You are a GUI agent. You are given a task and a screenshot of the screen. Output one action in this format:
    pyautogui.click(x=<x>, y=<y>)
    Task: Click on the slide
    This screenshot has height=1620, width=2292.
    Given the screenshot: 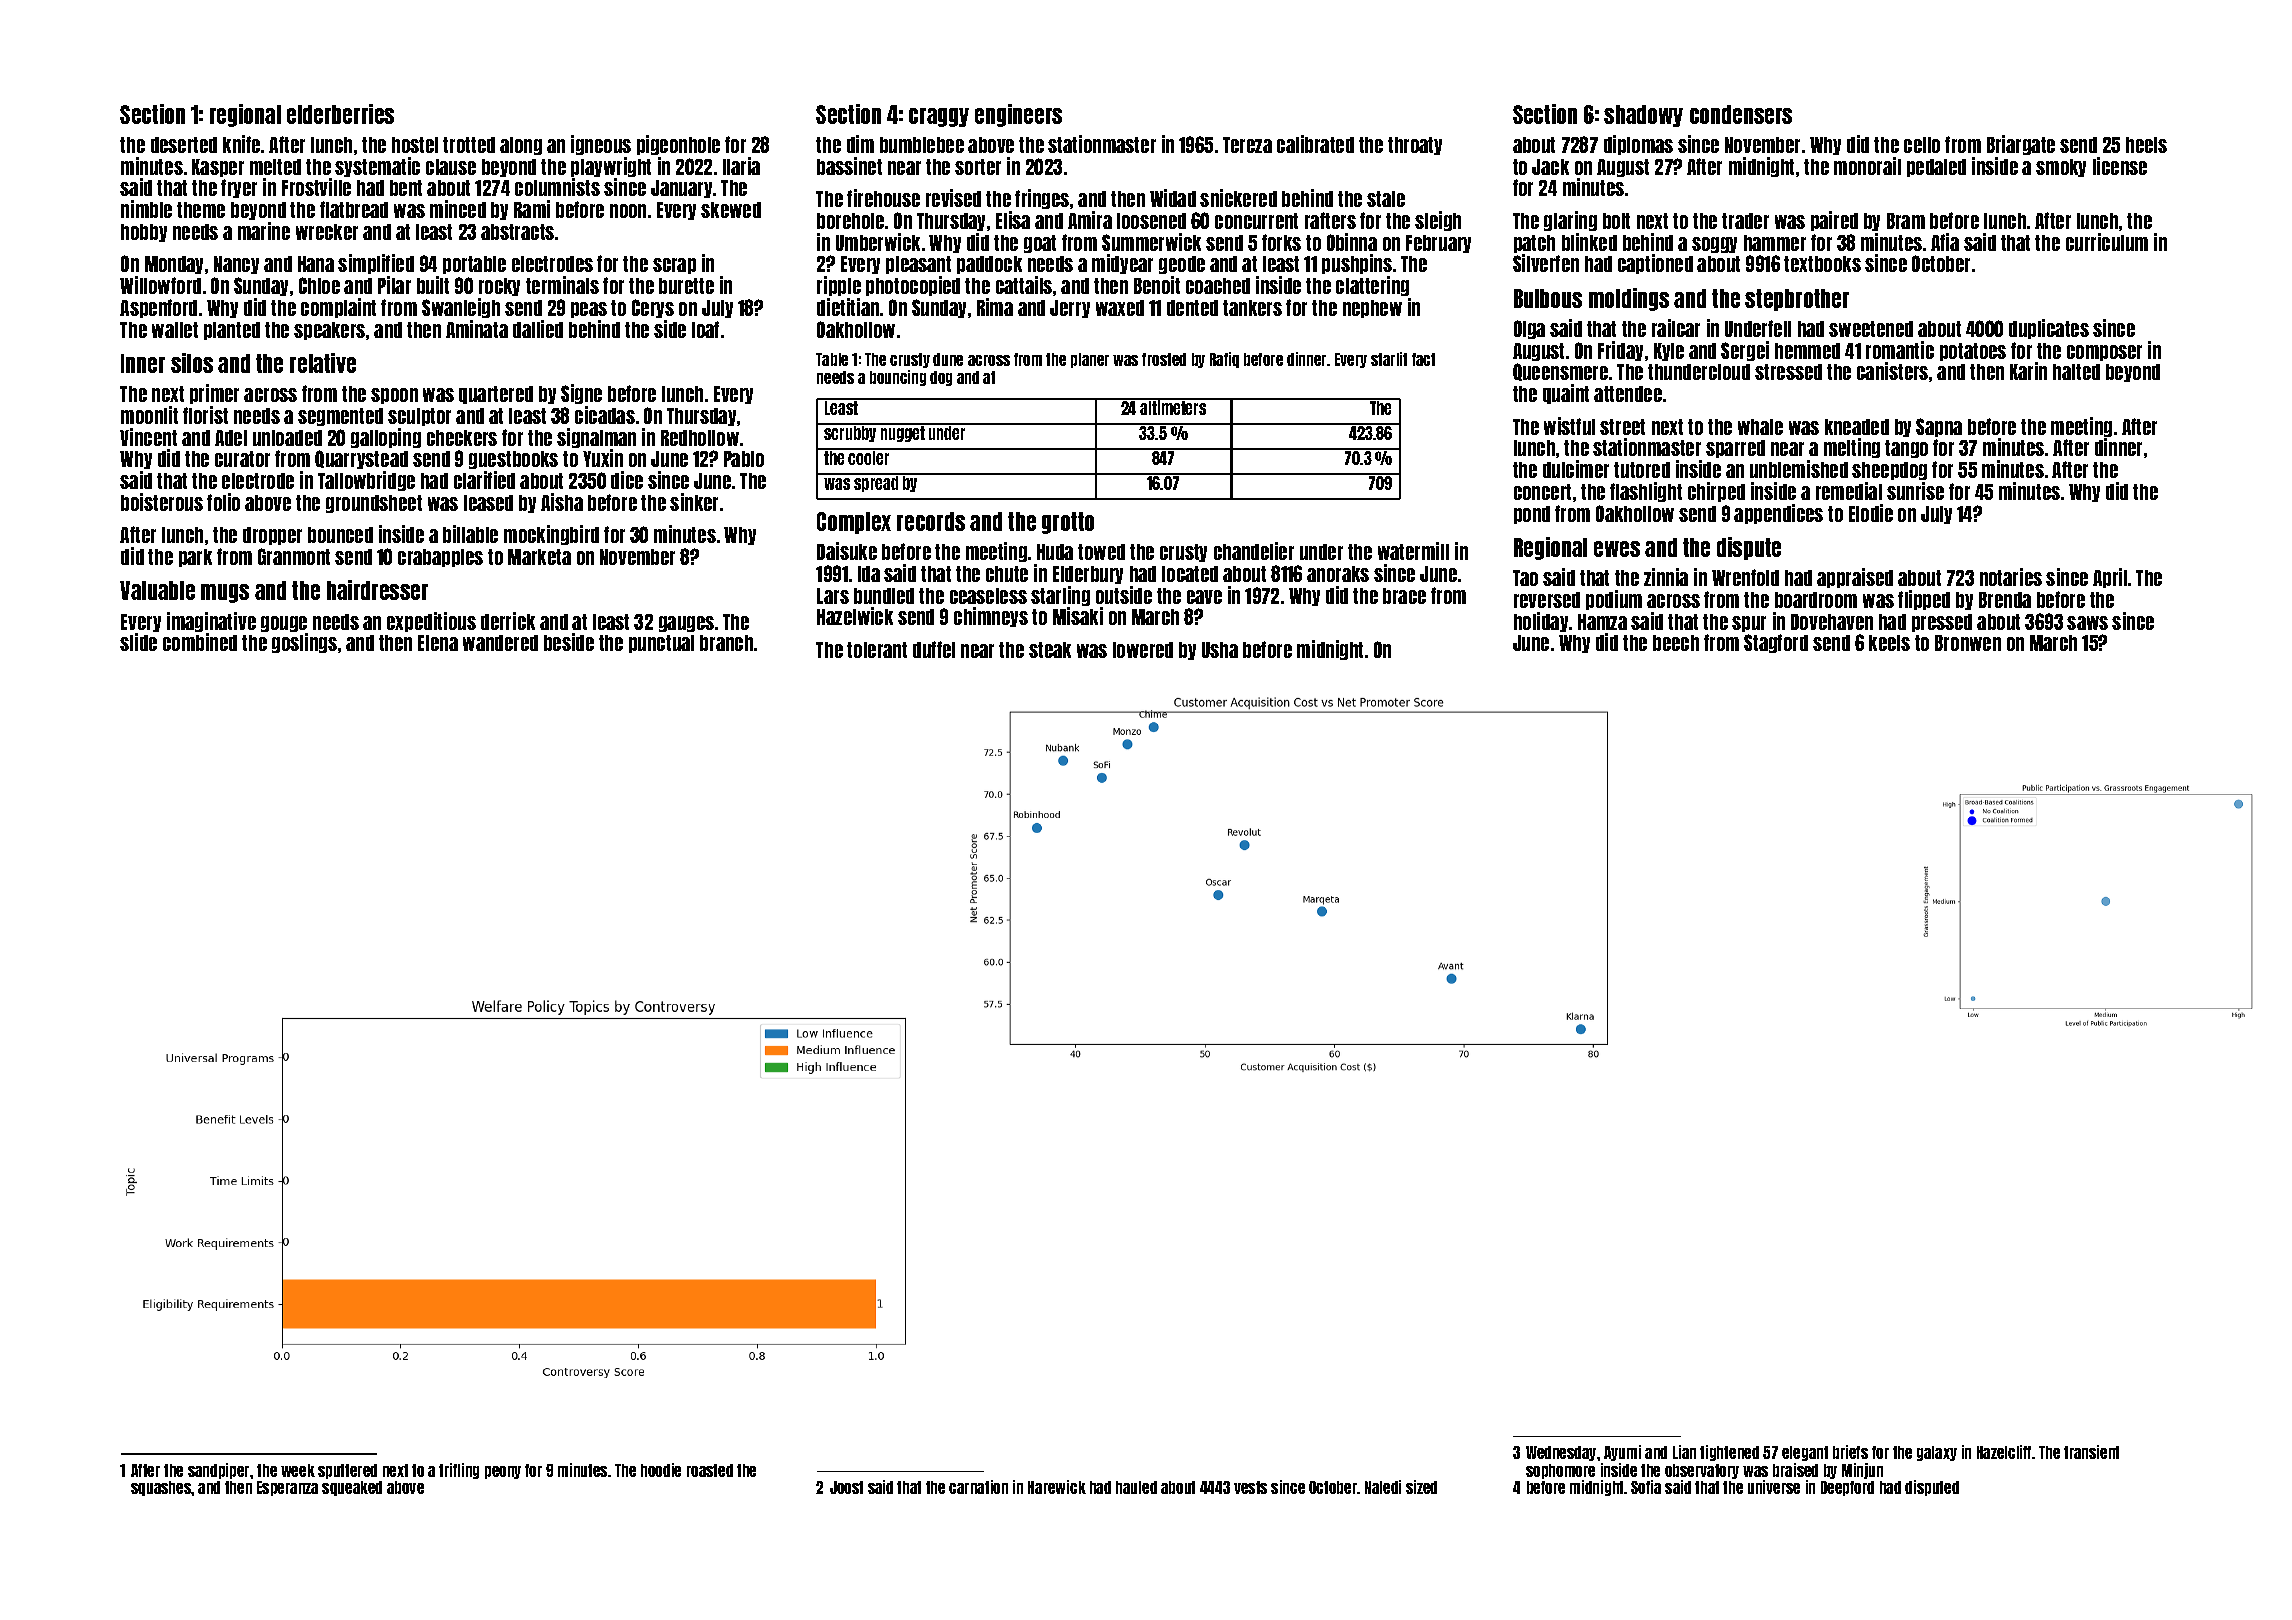 What is the action you would take?
    pyautogui.click(x=138, y=642)
